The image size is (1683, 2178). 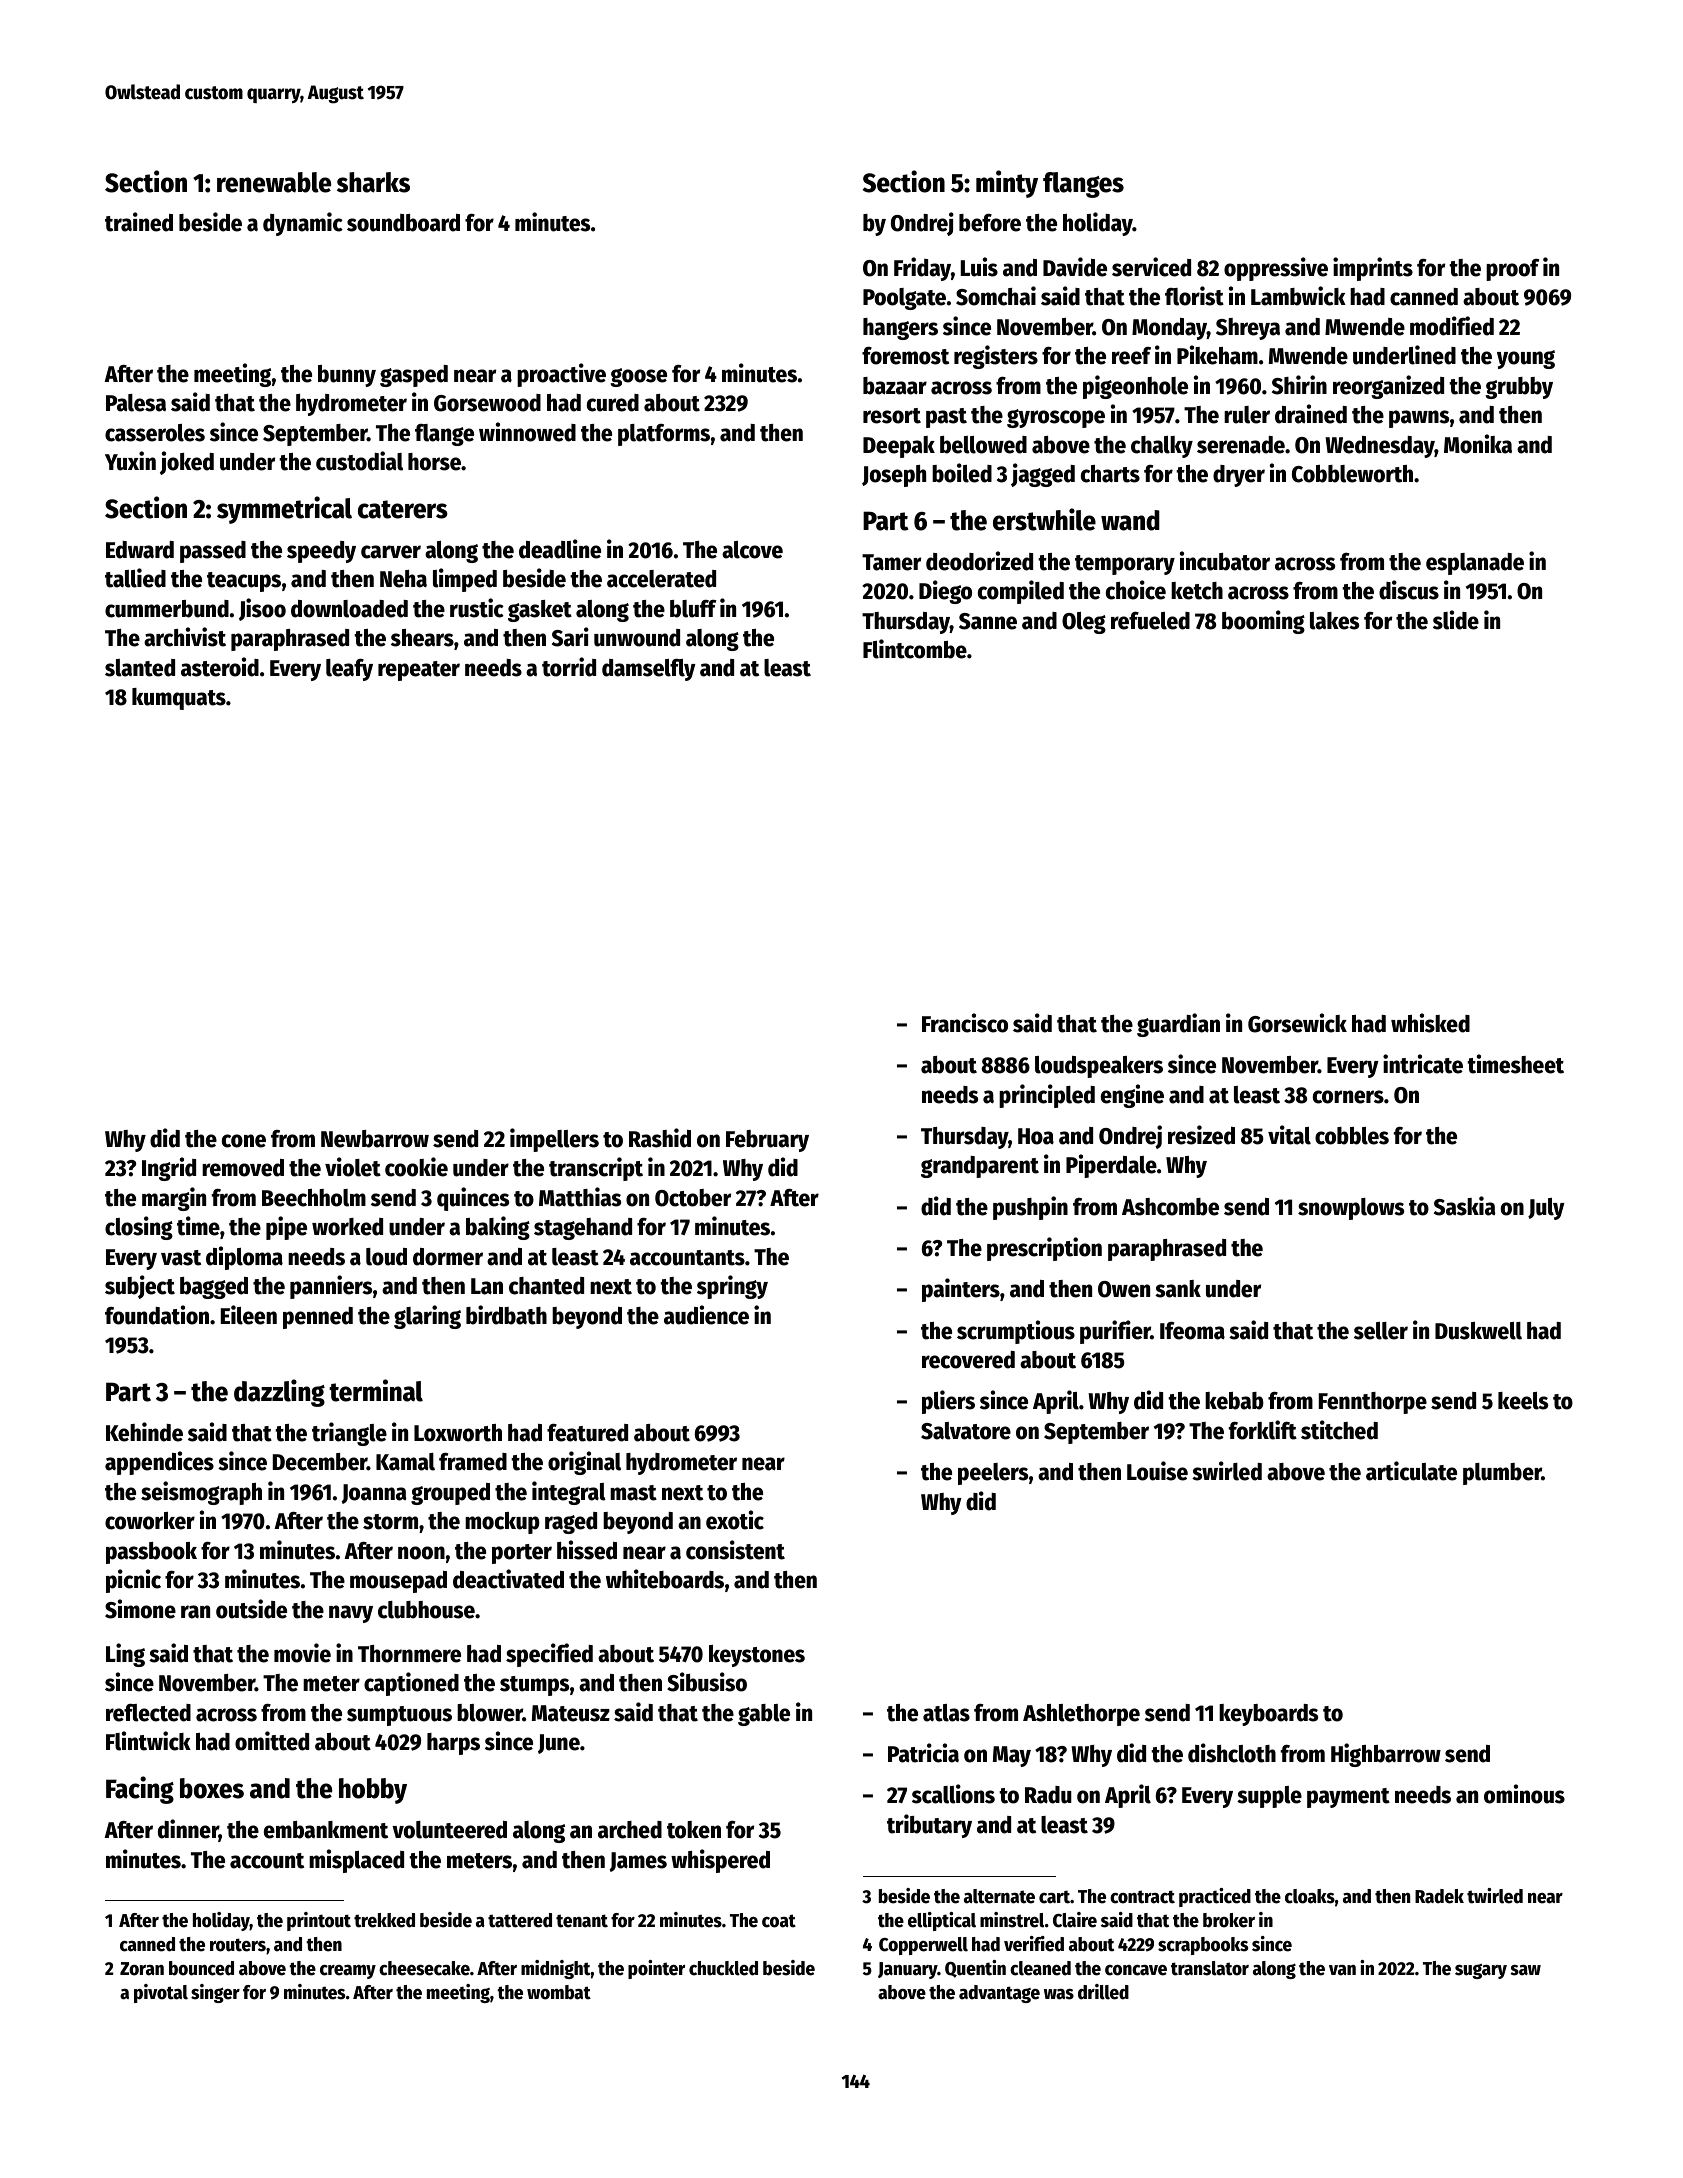 I want to click on deadline, so click(x=560, y=549).
